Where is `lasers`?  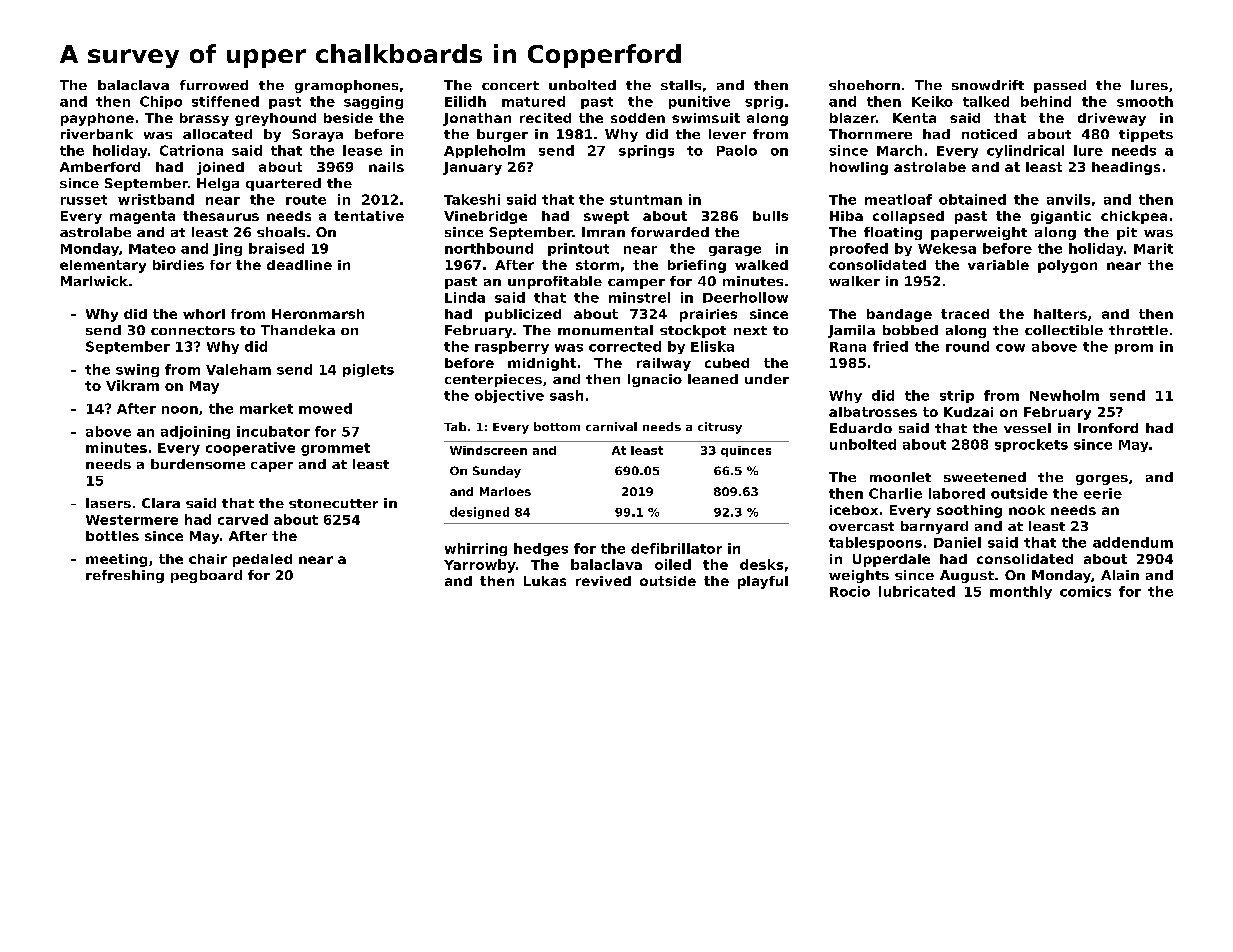
lasers is located at coordinates (108, 503).
